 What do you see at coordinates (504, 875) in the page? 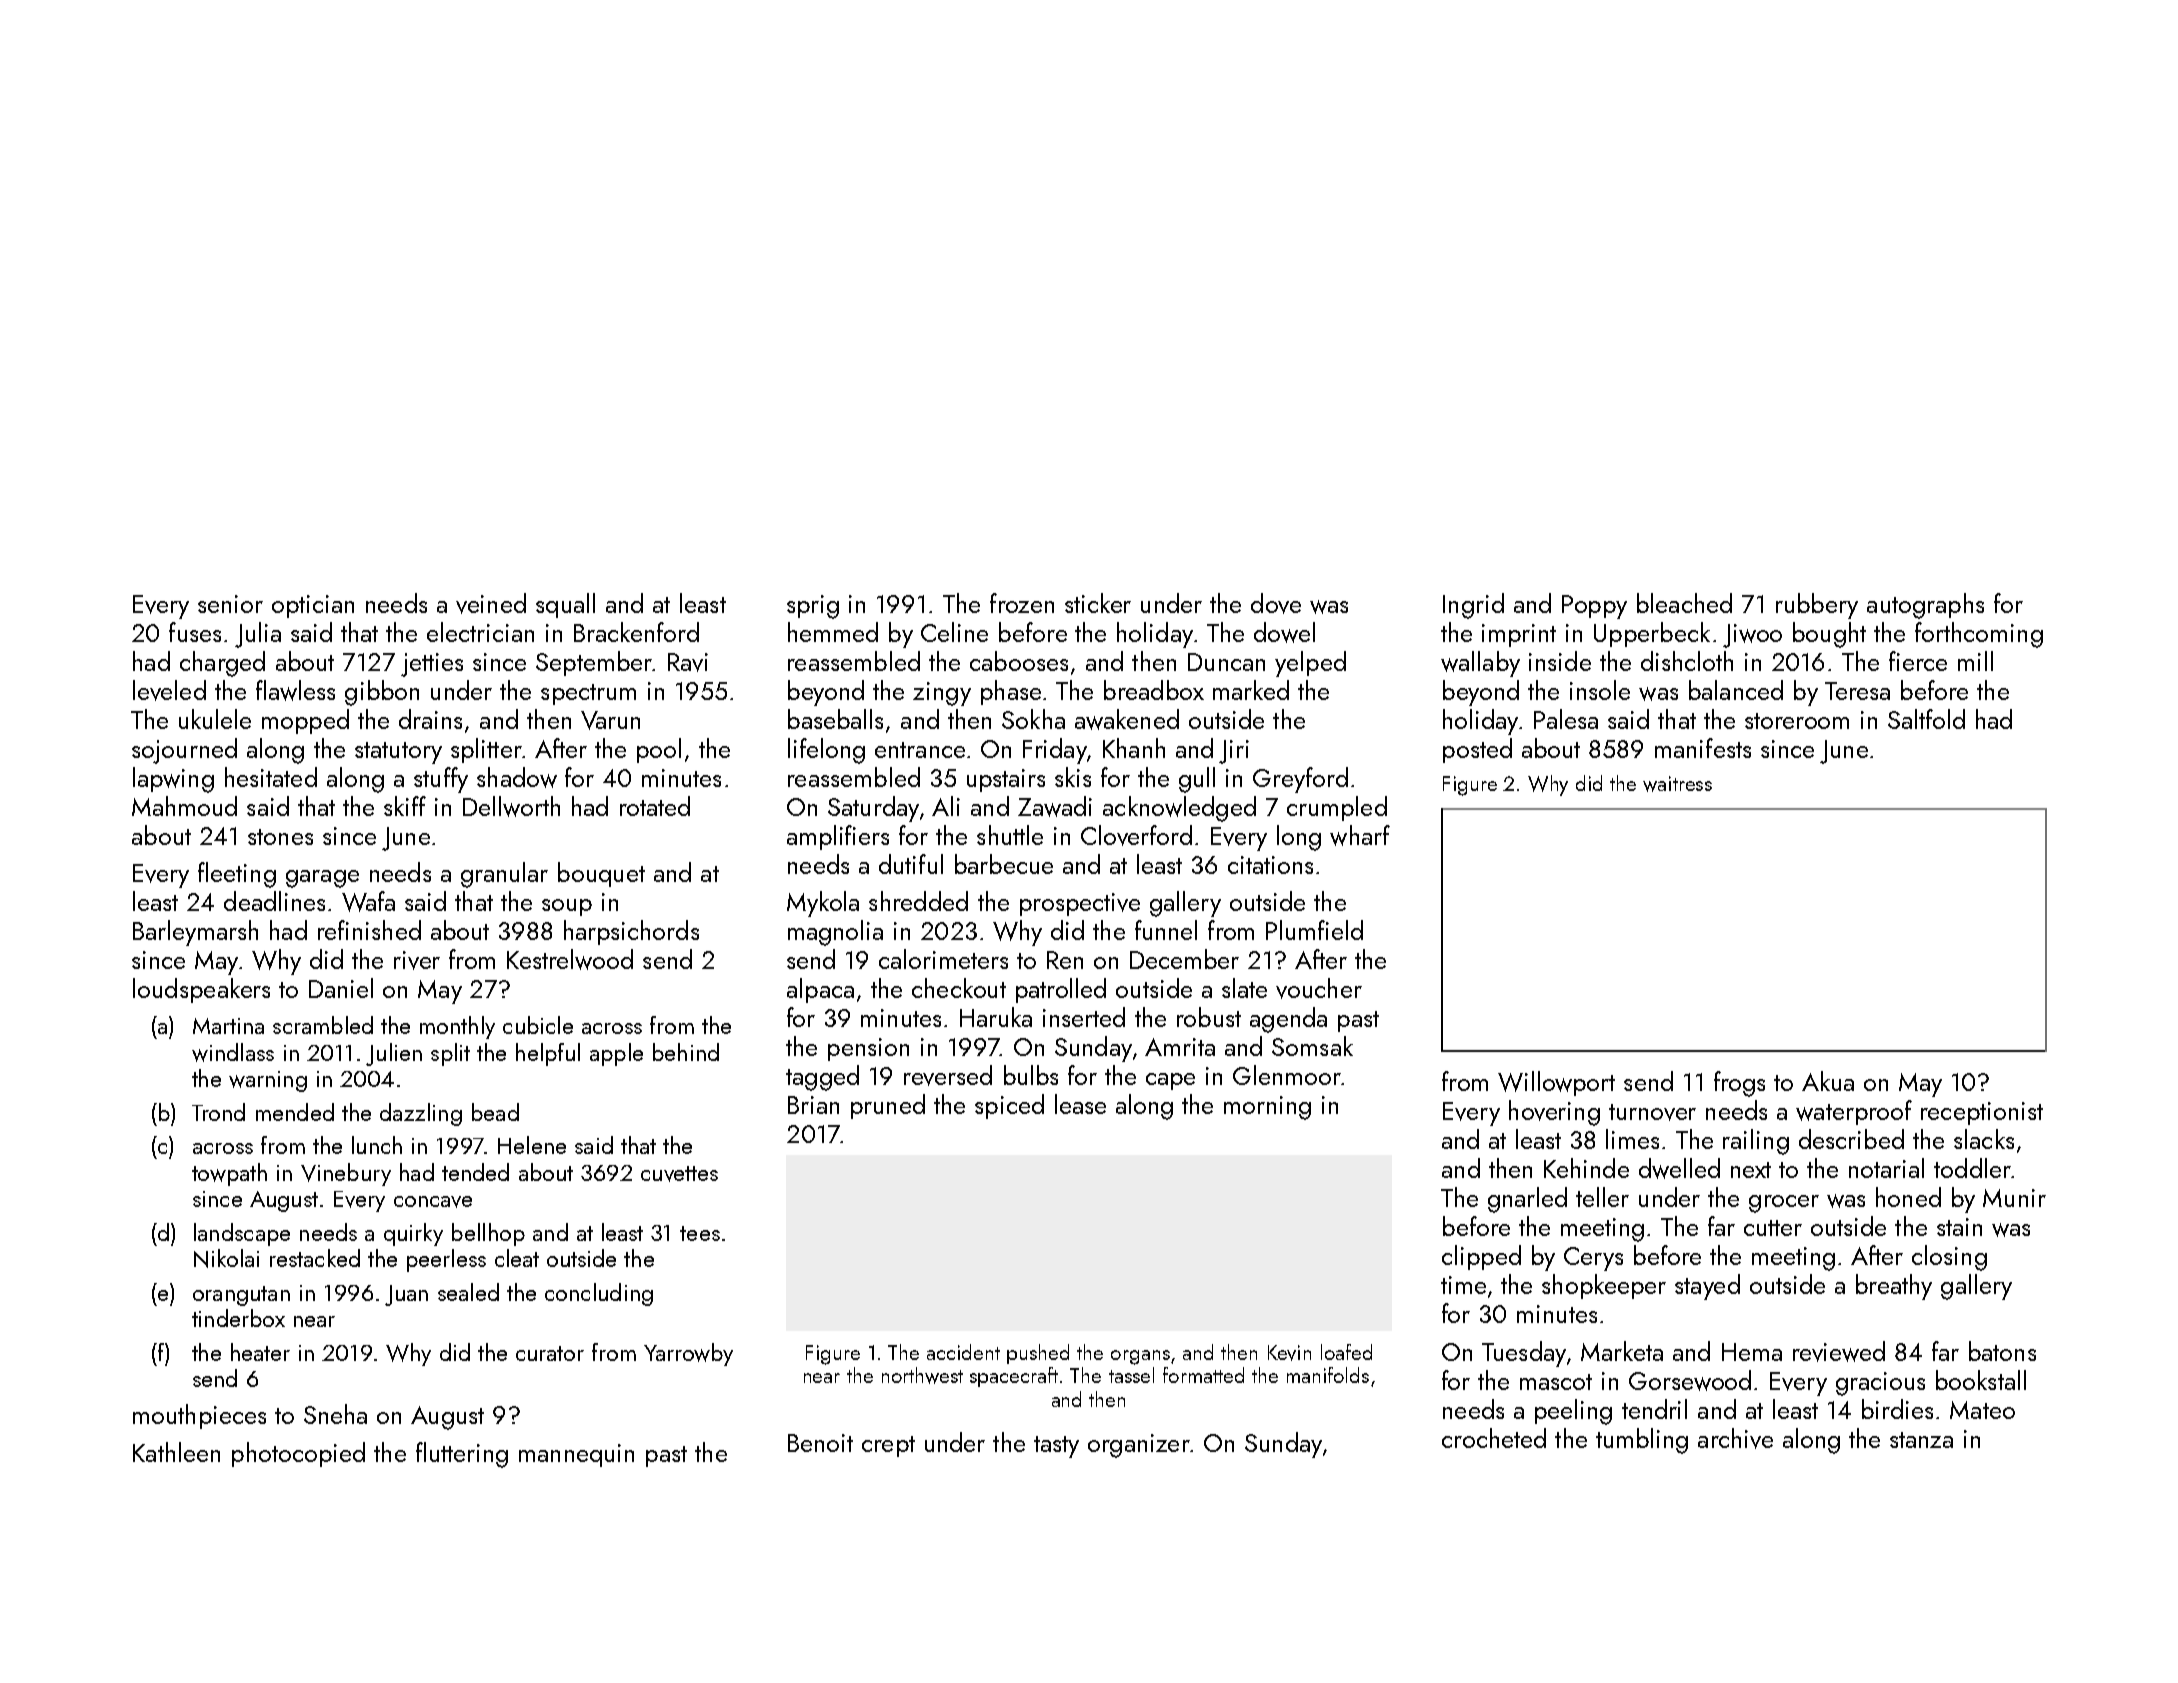
I see `granular` at bounding box center [504, 875].
